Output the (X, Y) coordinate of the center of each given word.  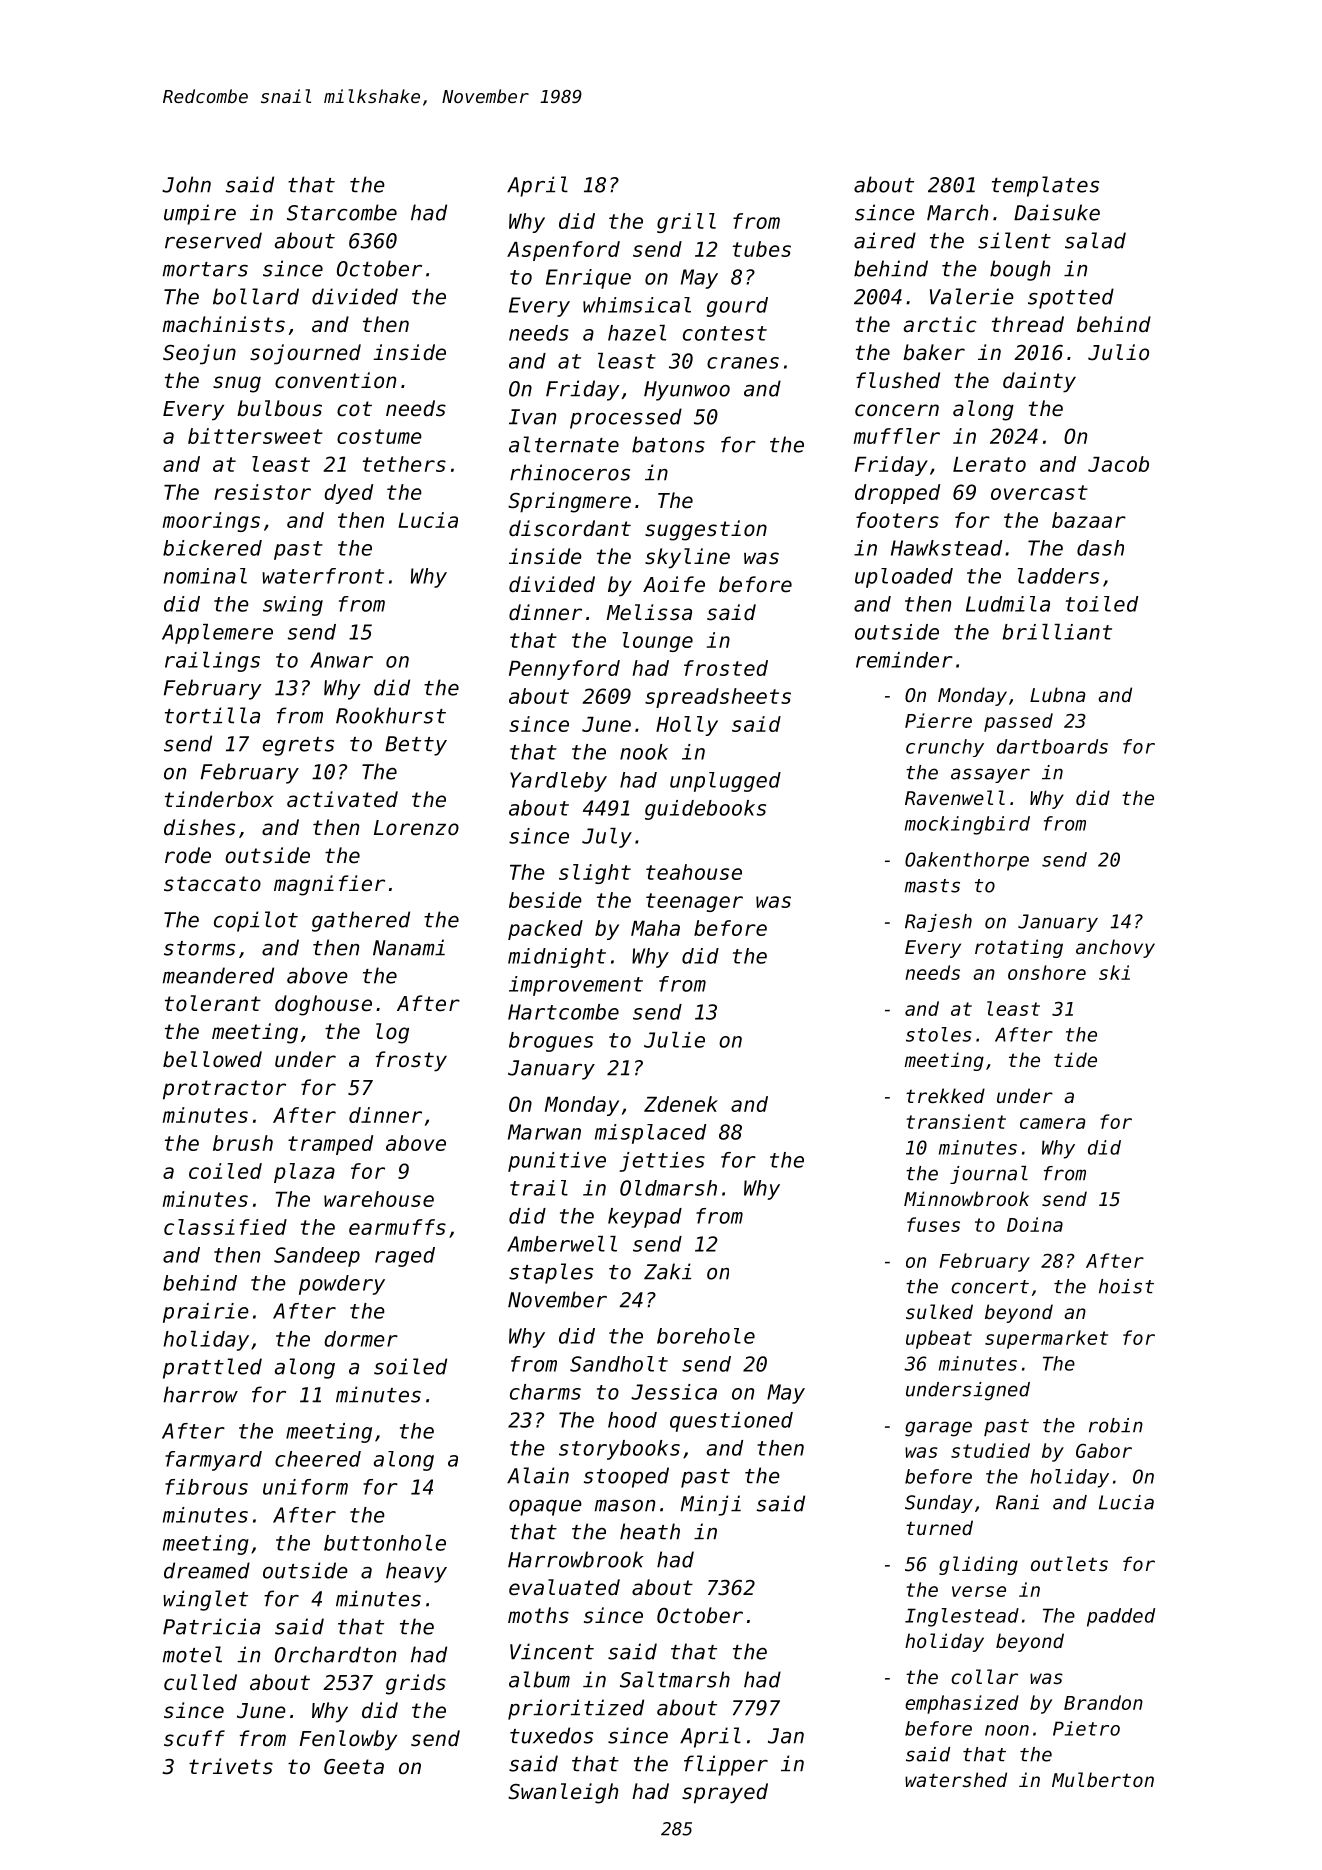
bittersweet (255, 436)
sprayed (725, 1793)
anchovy (1115, 948)
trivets (231, 1766)
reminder (904, 660)
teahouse (694, 872)
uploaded (904, 578)
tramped (330, 1145)
